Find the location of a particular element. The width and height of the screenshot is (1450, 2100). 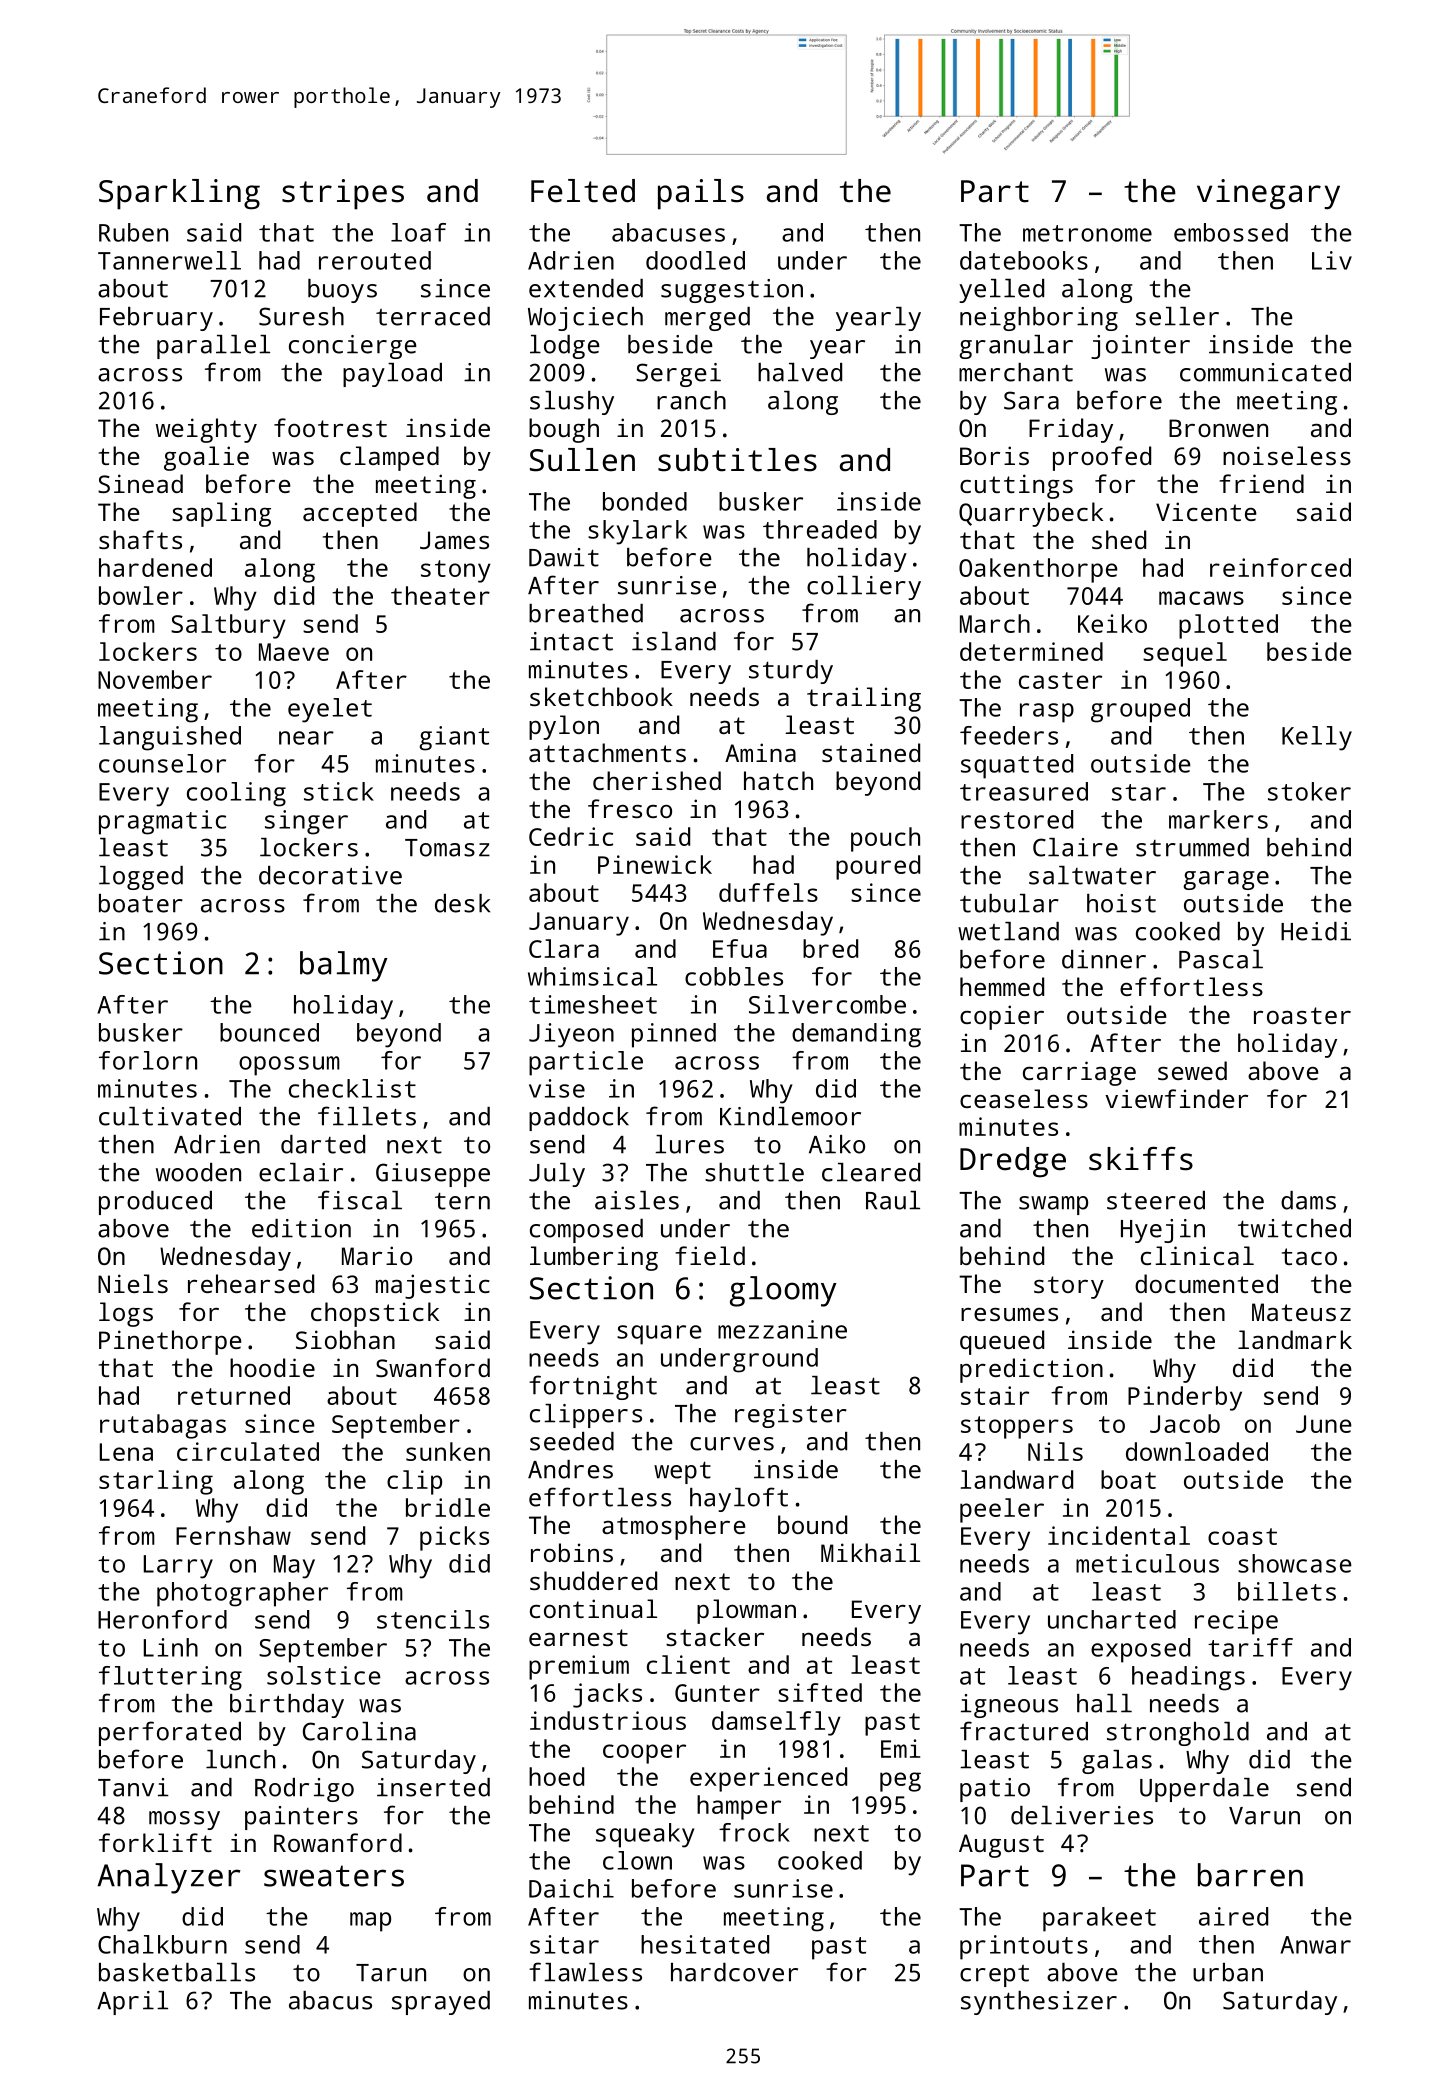

Vicente is located at coordinates (1206, 511).
